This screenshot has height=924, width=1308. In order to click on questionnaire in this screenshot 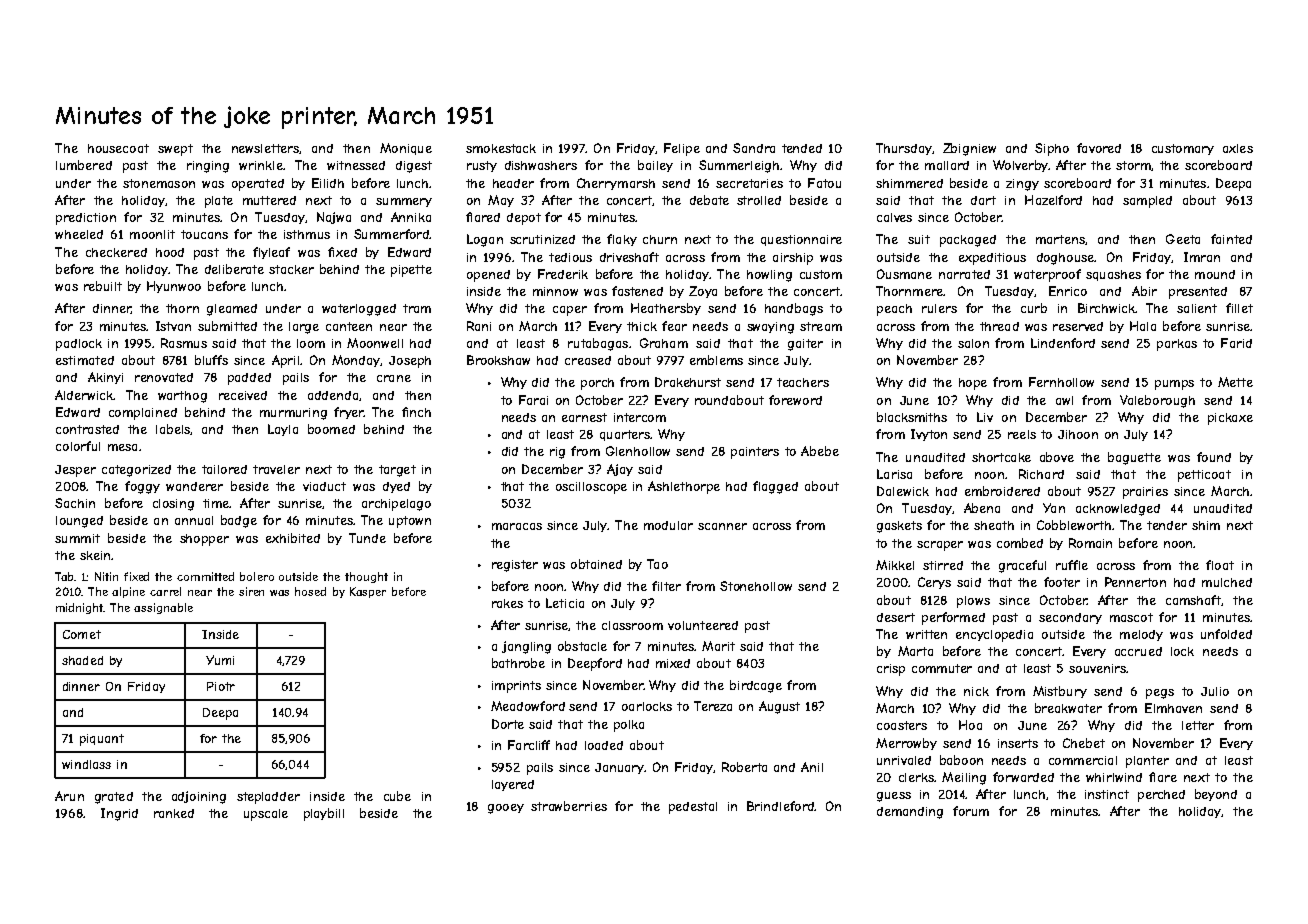, I will do `click(801, 240)`.
